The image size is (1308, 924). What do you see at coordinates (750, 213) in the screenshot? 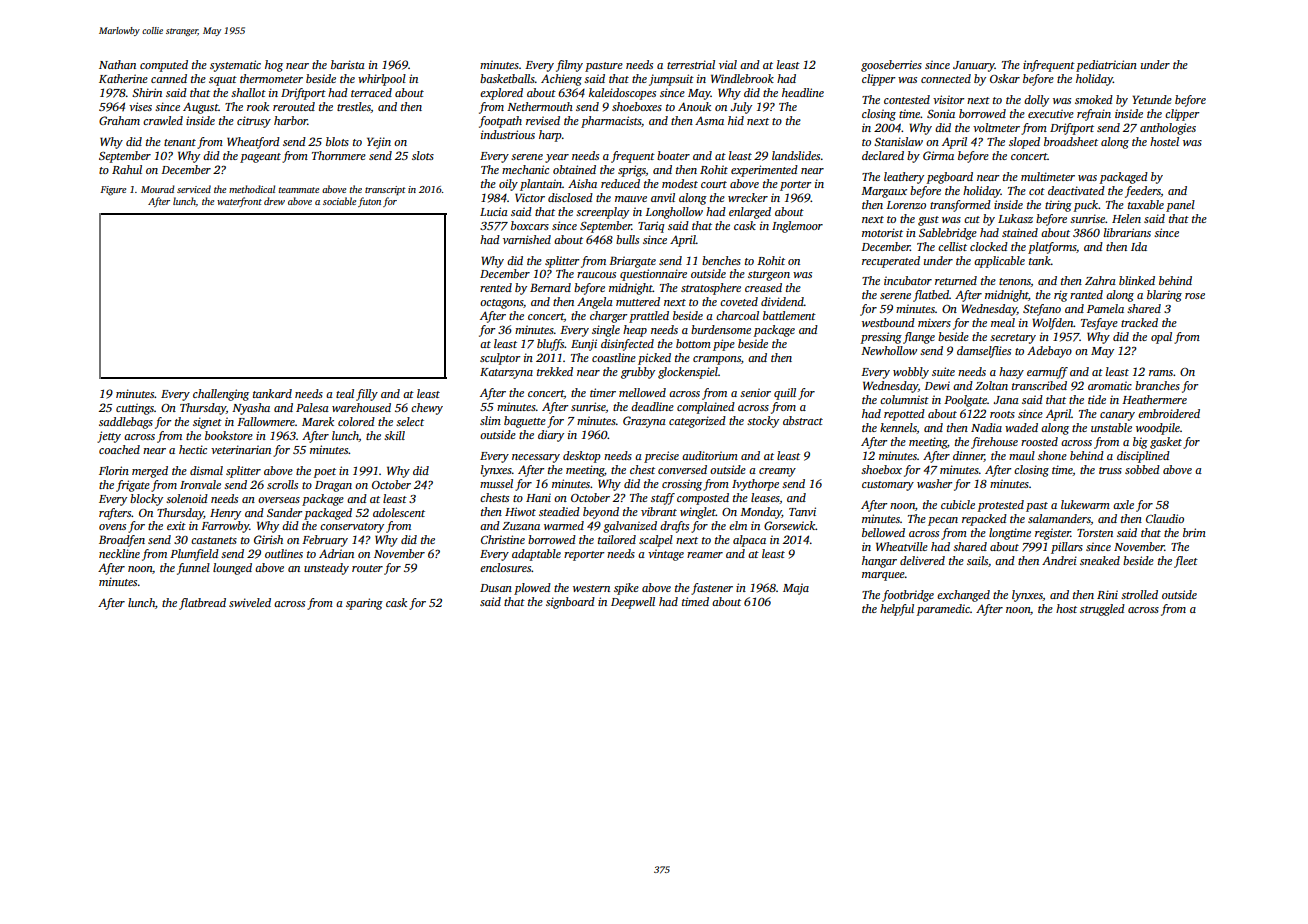
I see `enlarged` at bounding box center [750, 213].
